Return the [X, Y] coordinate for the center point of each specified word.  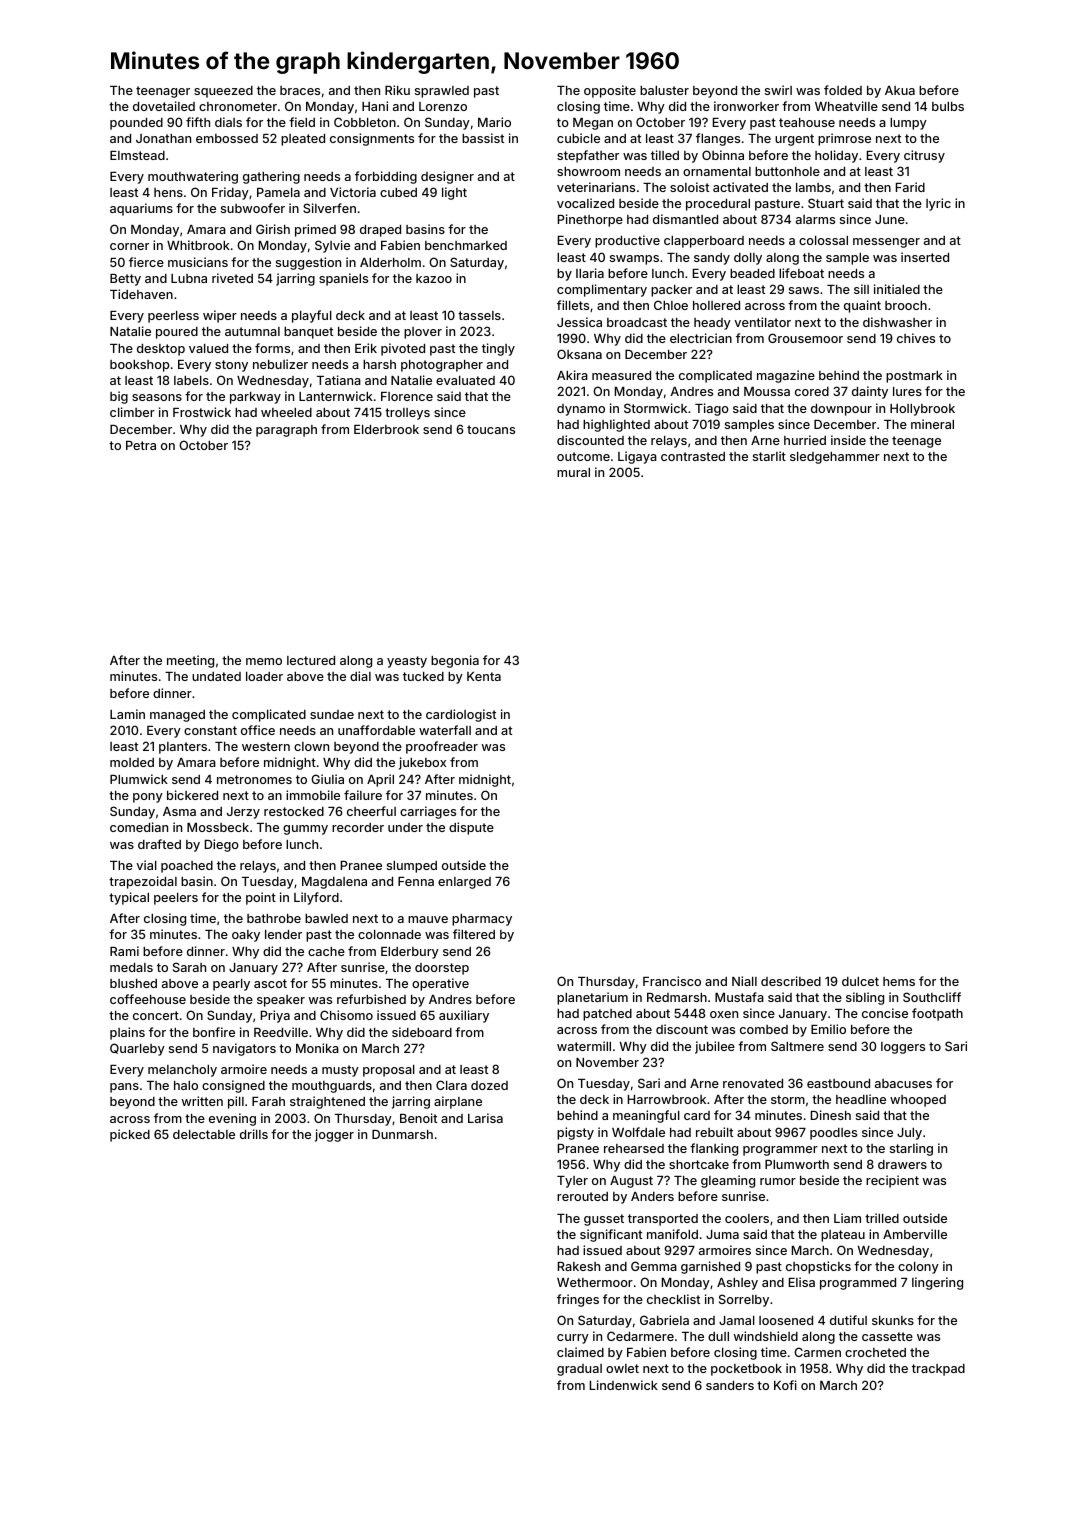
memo [264, 661]
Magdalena [334, 883]
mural [573, 472]
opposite [610, 91]
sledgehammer [835, 458]
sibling [865, 998]
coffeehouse [148, 999]
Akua [900, 90]
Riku [397, 90]
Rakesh [579, 1266]
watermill [584, 1046]
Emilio [828, 1029]
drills [254, 1134]
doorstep [442, 969]
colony [918, 1268]
